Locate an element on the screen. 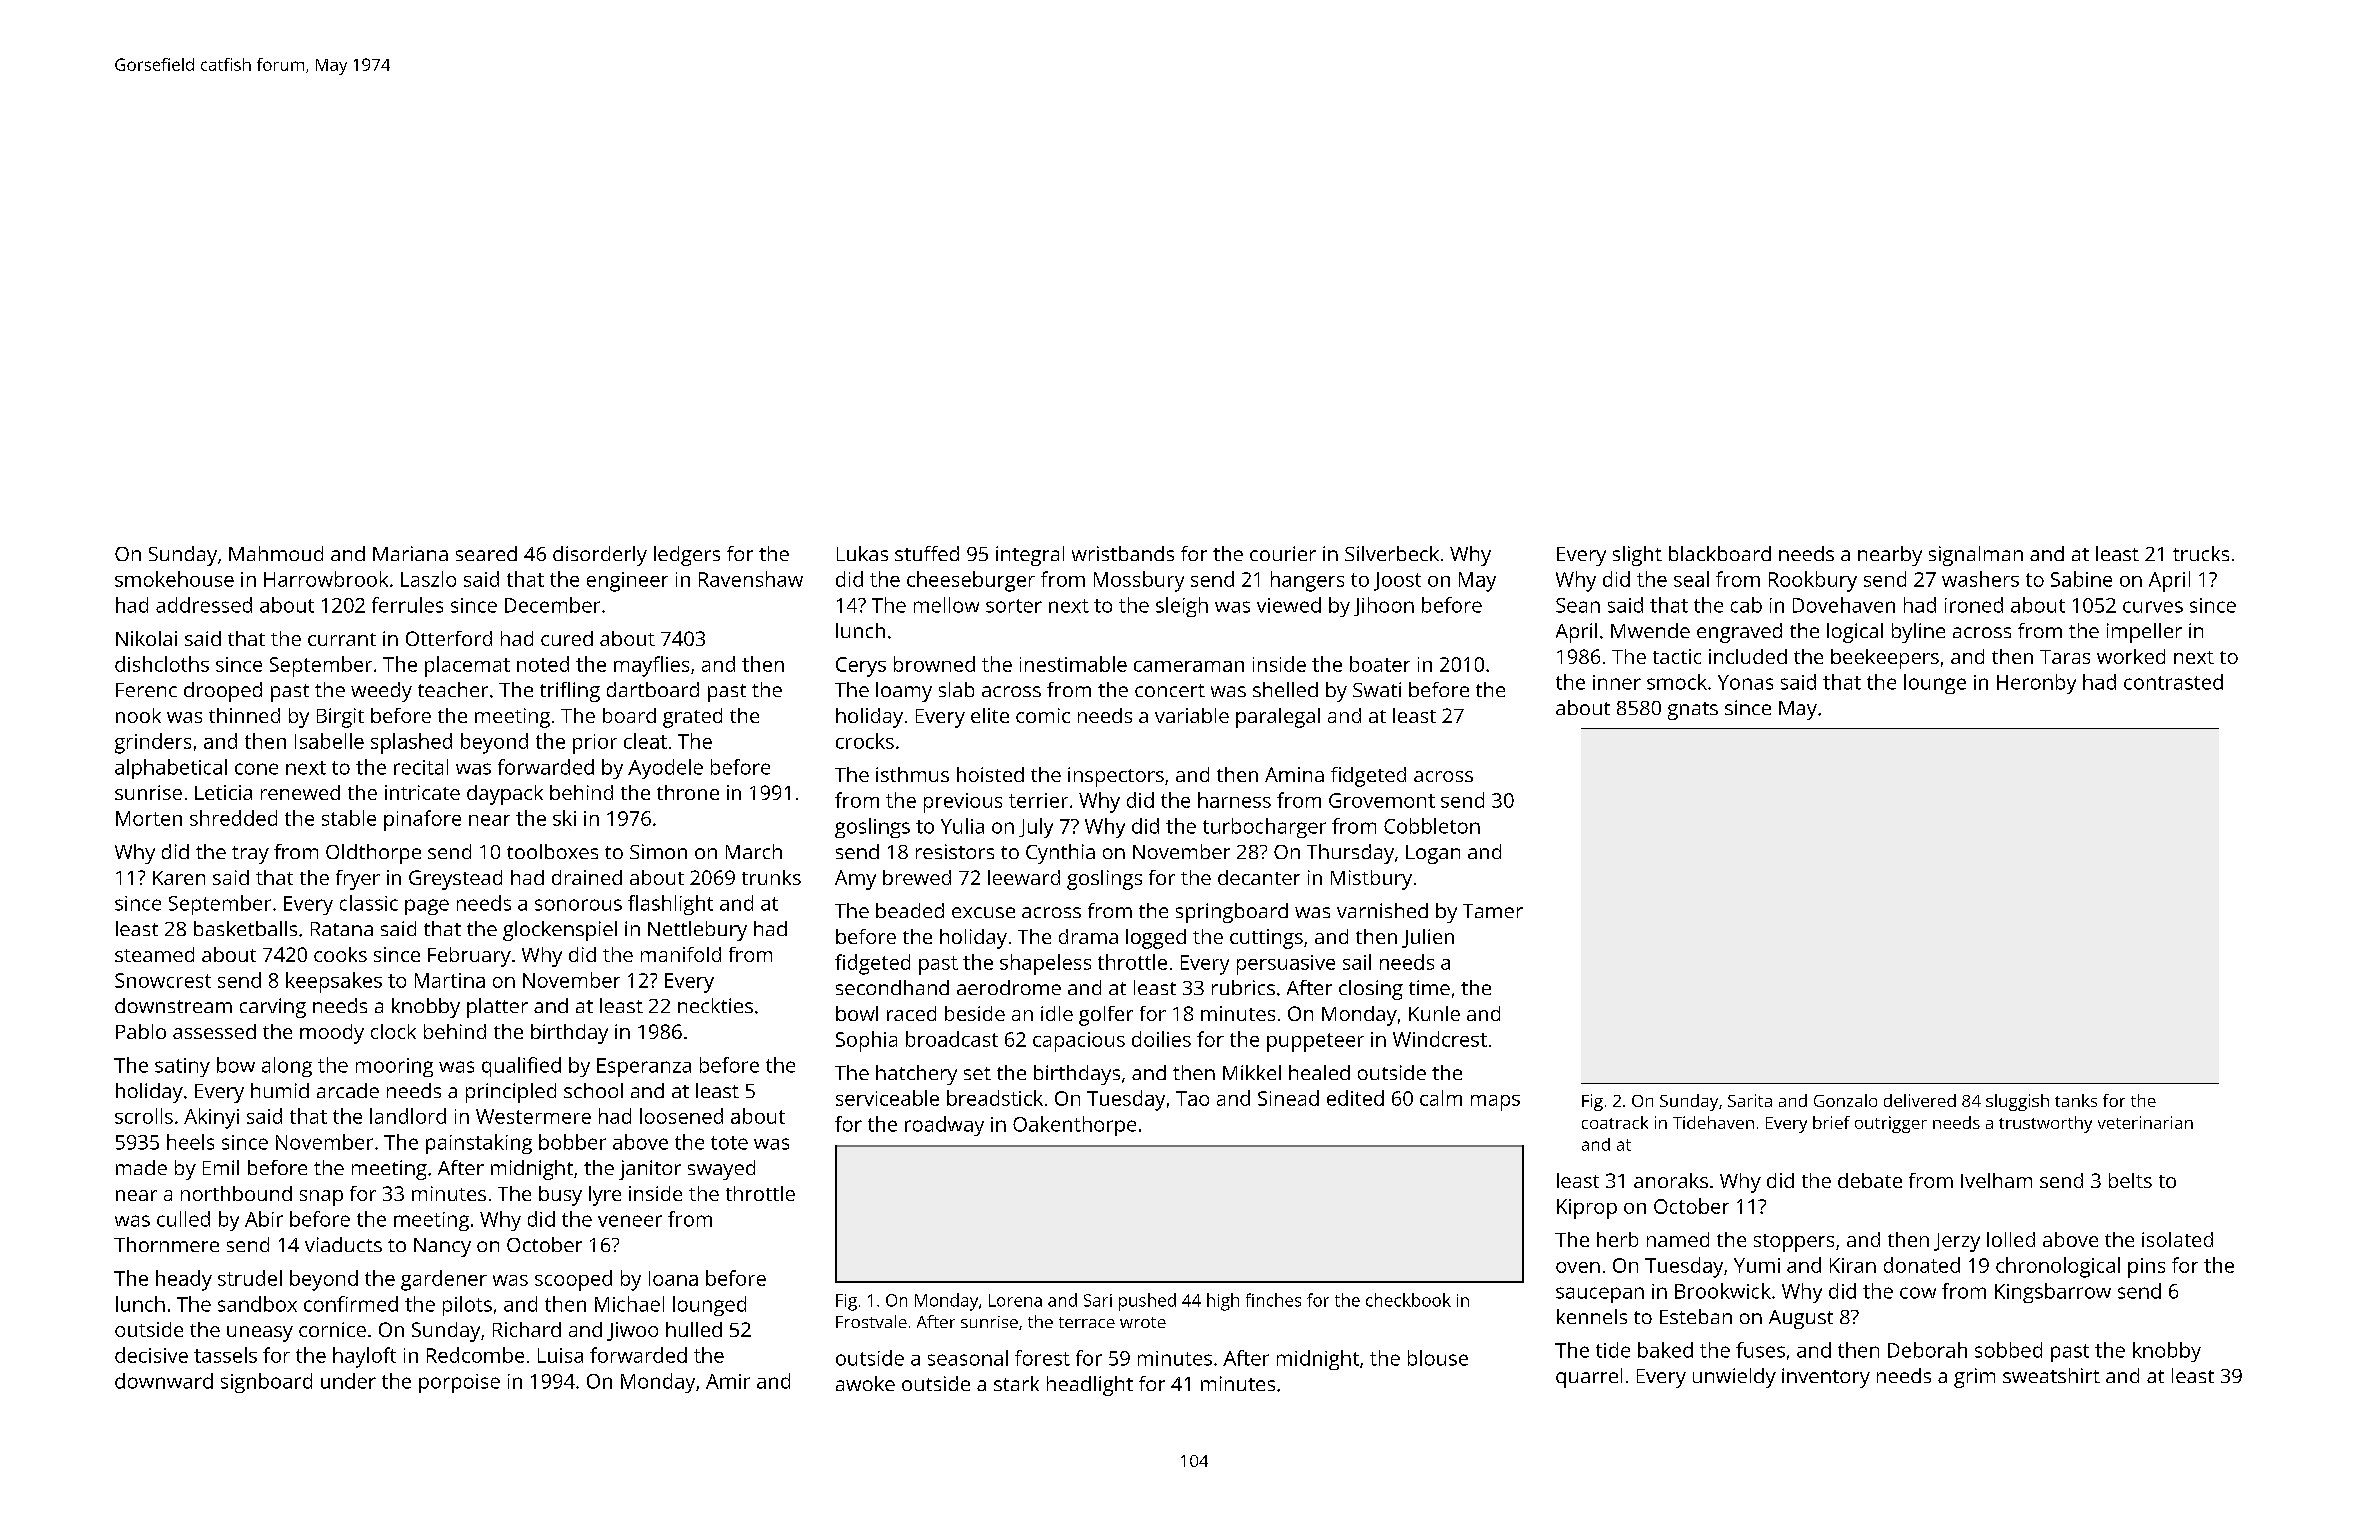 The width and height of the screenshot is (2359, 1526). quarrel is located at coordinates (1589, 1378).
